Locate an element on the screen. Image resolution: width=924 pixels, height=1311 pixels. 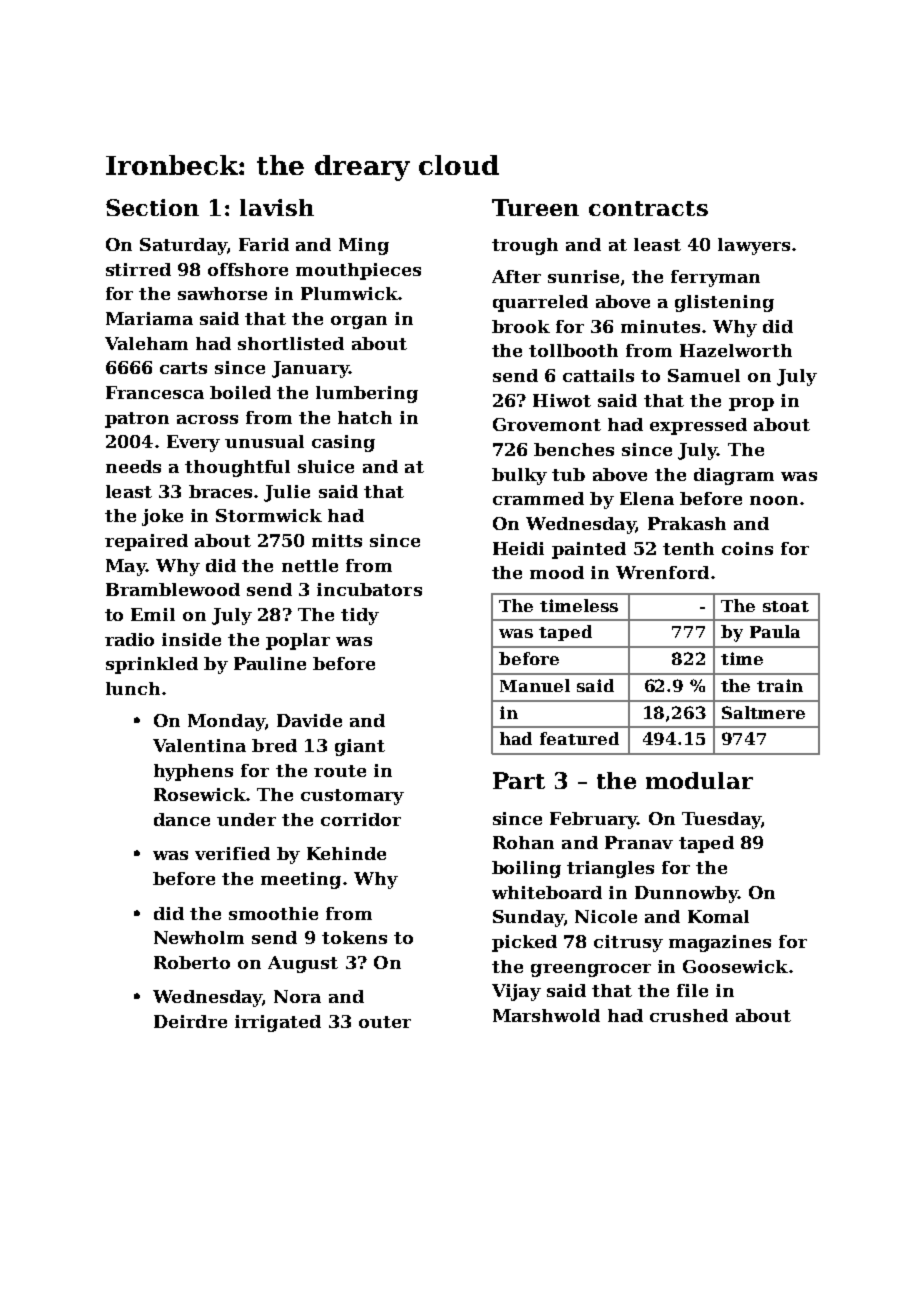
joke is located at coordinates (162, 517).
